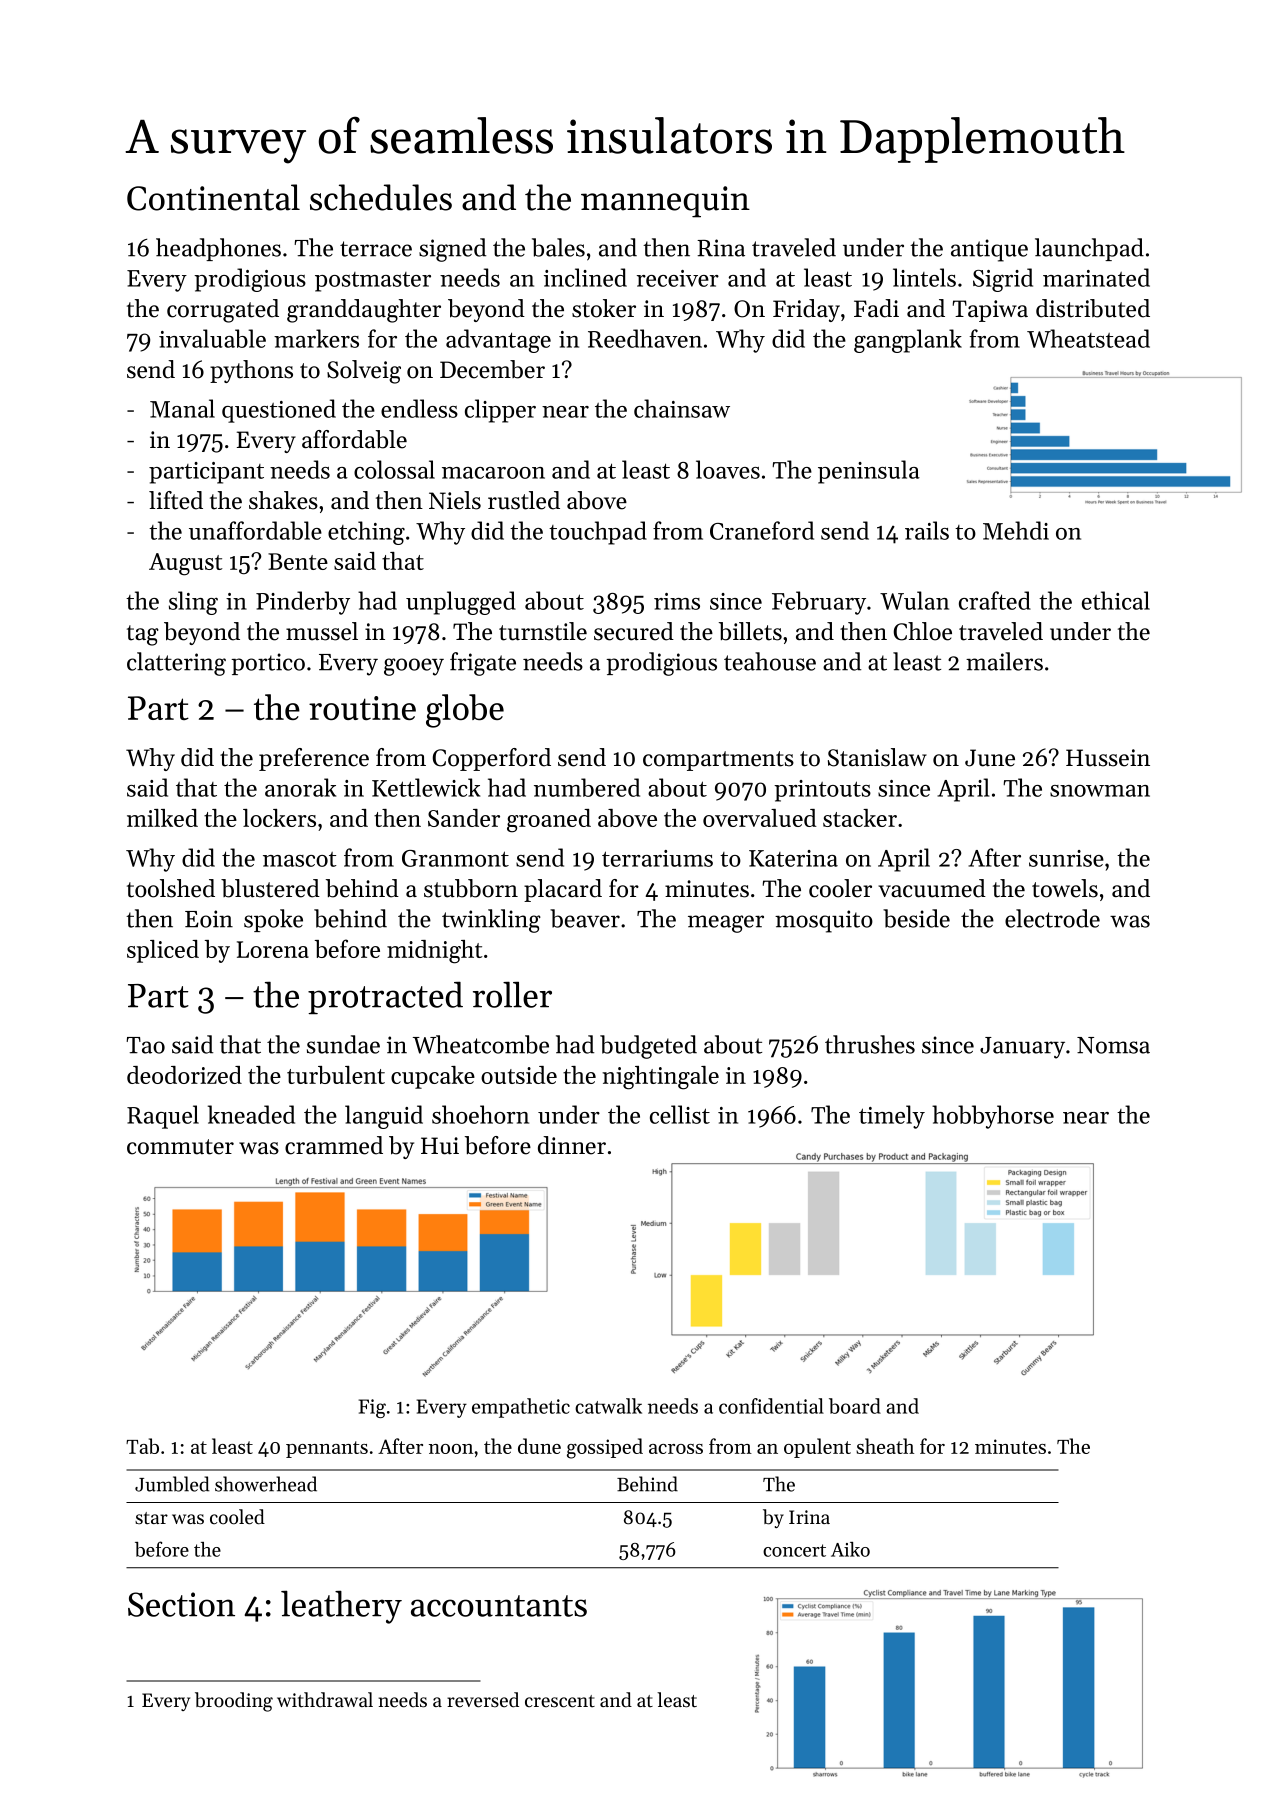 This screenshot has width=1277, height=1807. I want to click on teahouse, so click(770, 661).
